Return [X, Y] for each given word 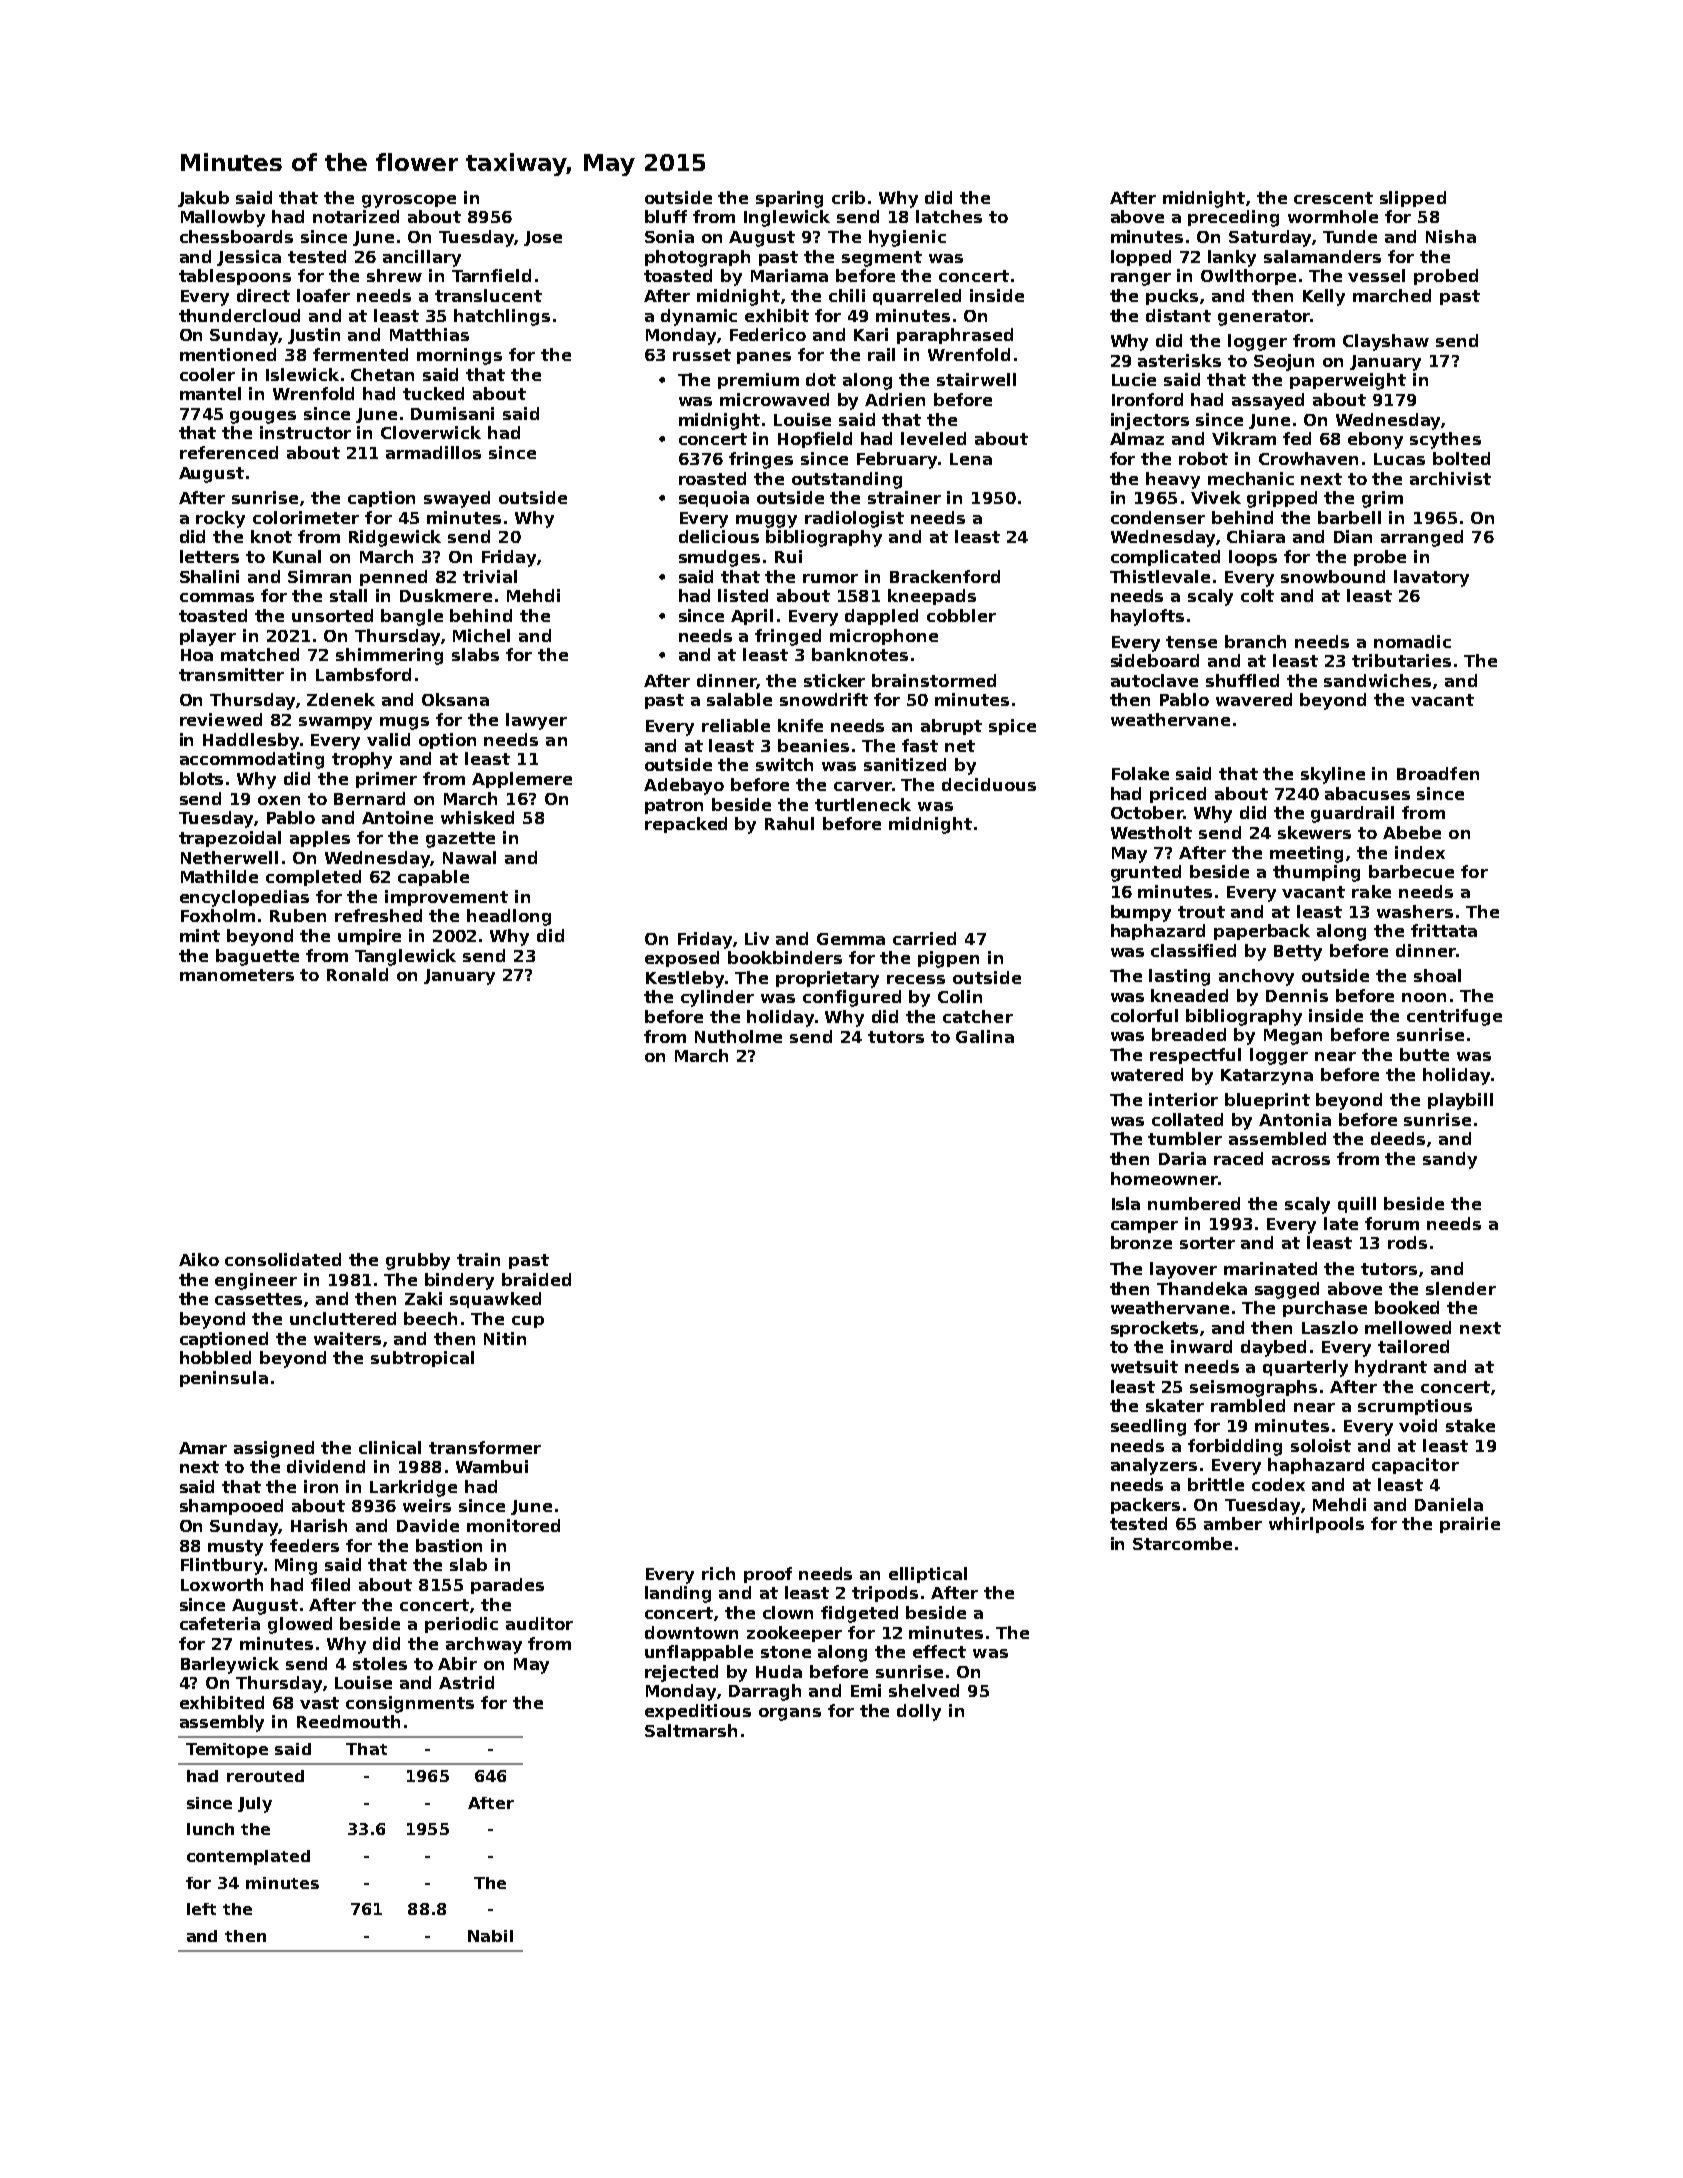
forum [1392, 1223]
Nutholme [738, 1036]
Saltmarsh [691, 1730]
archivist [1450, 478]
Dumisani [452, 413]
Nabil [490, 1936]
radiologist [854, 519]
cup [528, 1322]
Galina [985, 1036]
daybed [1273, 1348]
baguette [257, 957]
